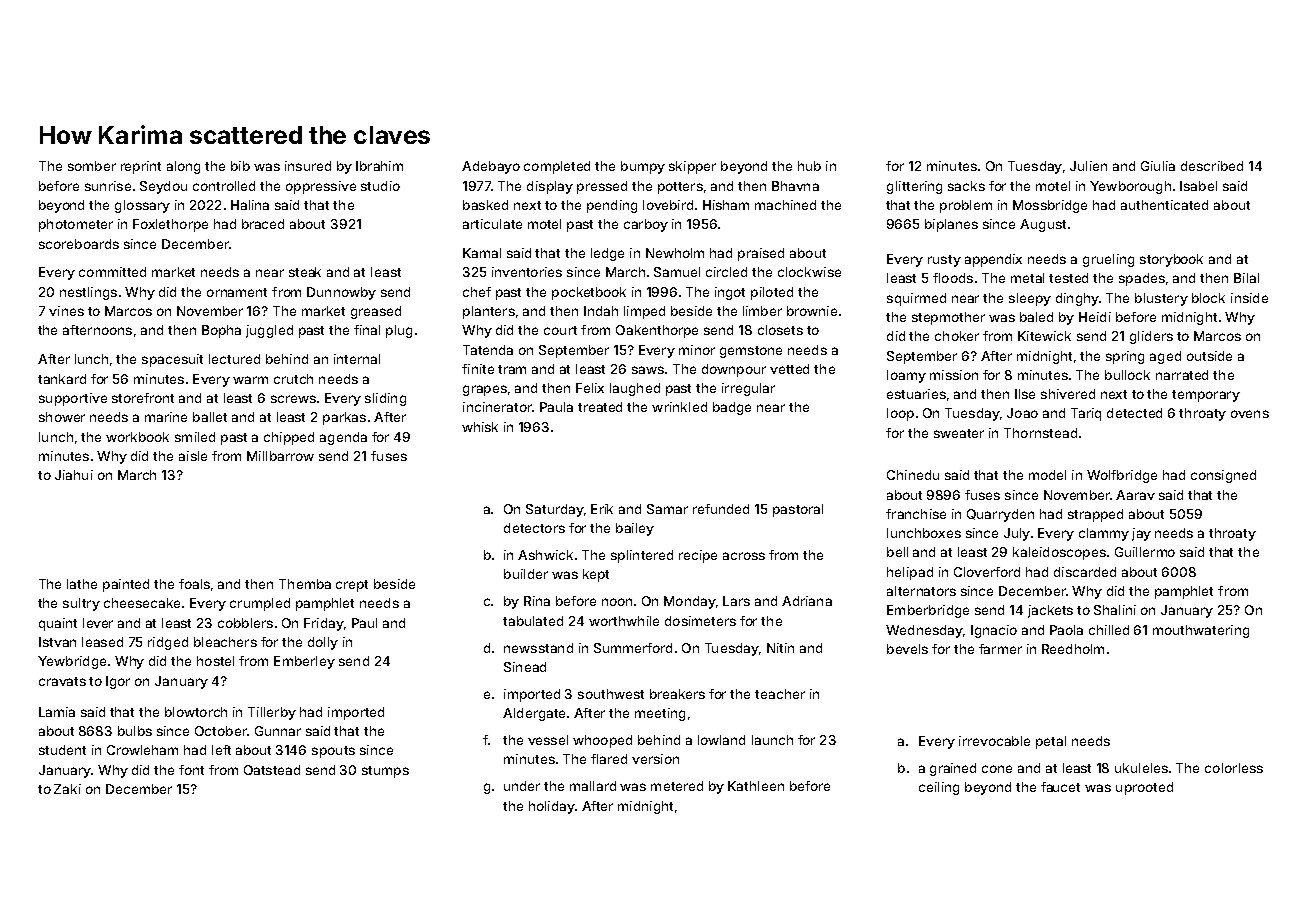 The width and height of the image is (1308, 924). Describe the element at coordinates (554, 510) in the image. I see `Saturday` at that location.
